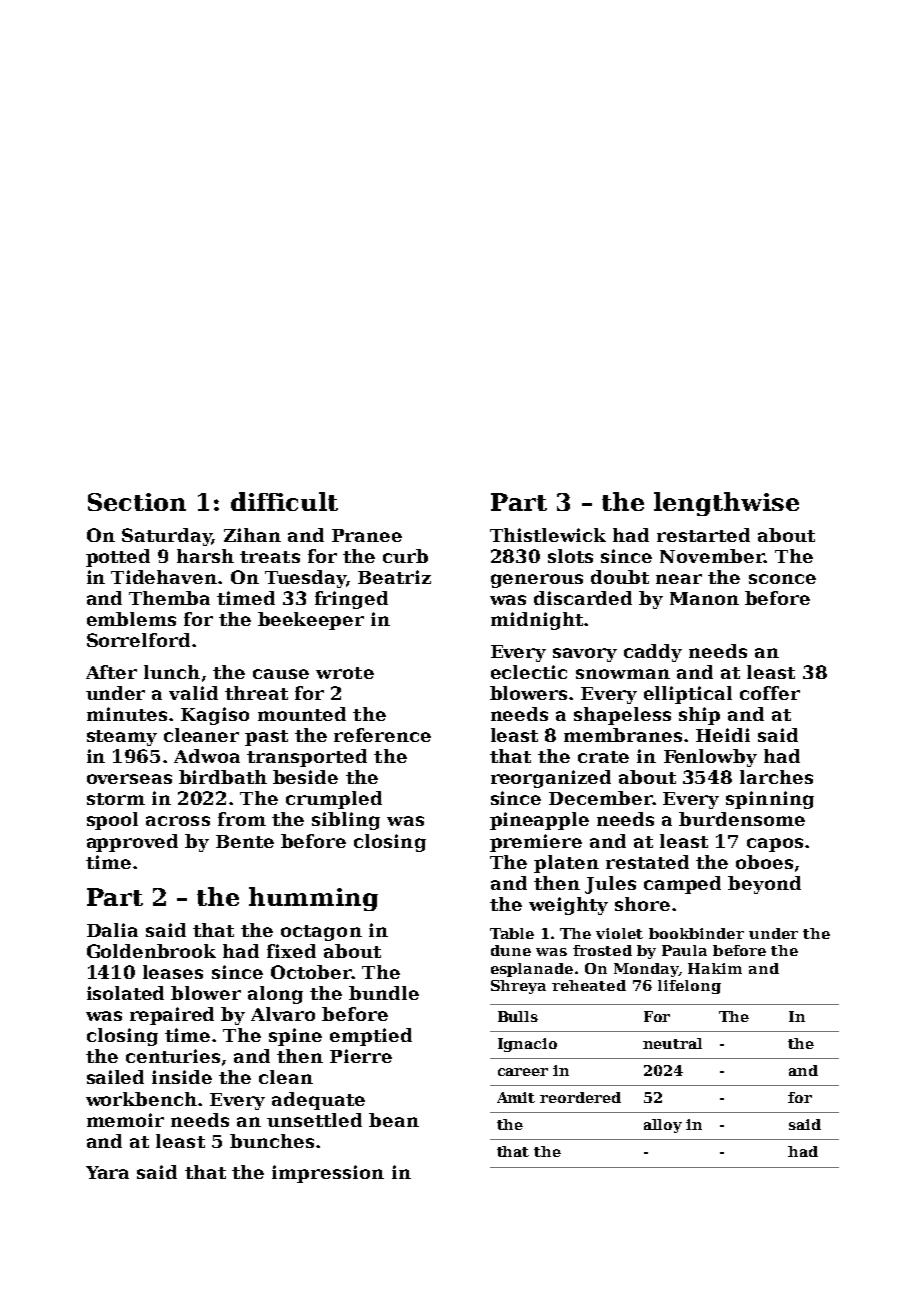 This document has width=924, height=1311. I want to click on Pranee, so click(367, 535).
